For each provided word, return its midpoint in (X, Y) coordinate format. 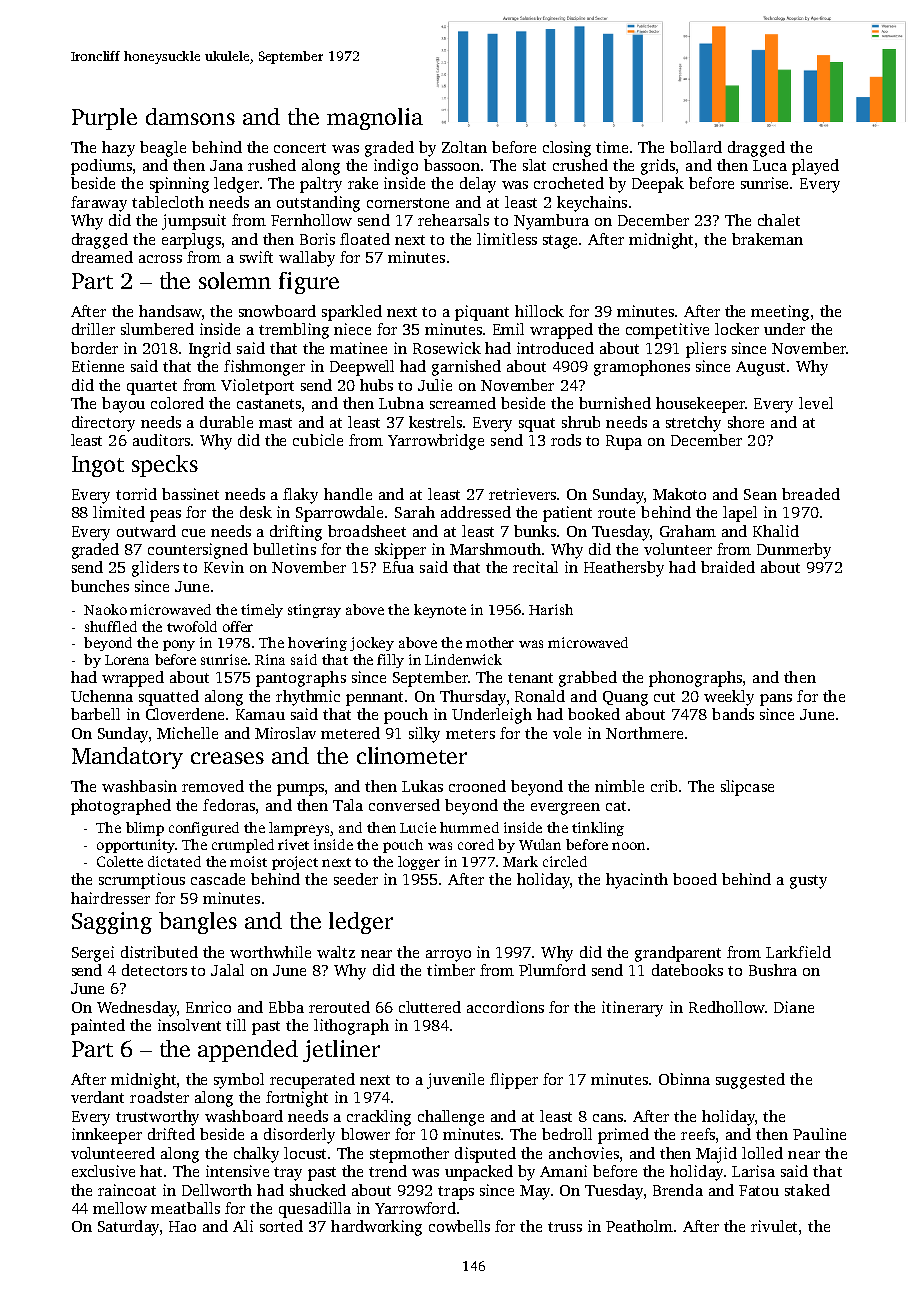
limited (119, 512)
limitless (507, 239)
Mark (520, 861)
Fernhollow (311, 220)
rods (566, 440)
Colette (120, 861)
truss (565, 1227)
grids (658, 167)
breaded (811, 494)
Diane (794, 1007)
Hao (182, 1226)
